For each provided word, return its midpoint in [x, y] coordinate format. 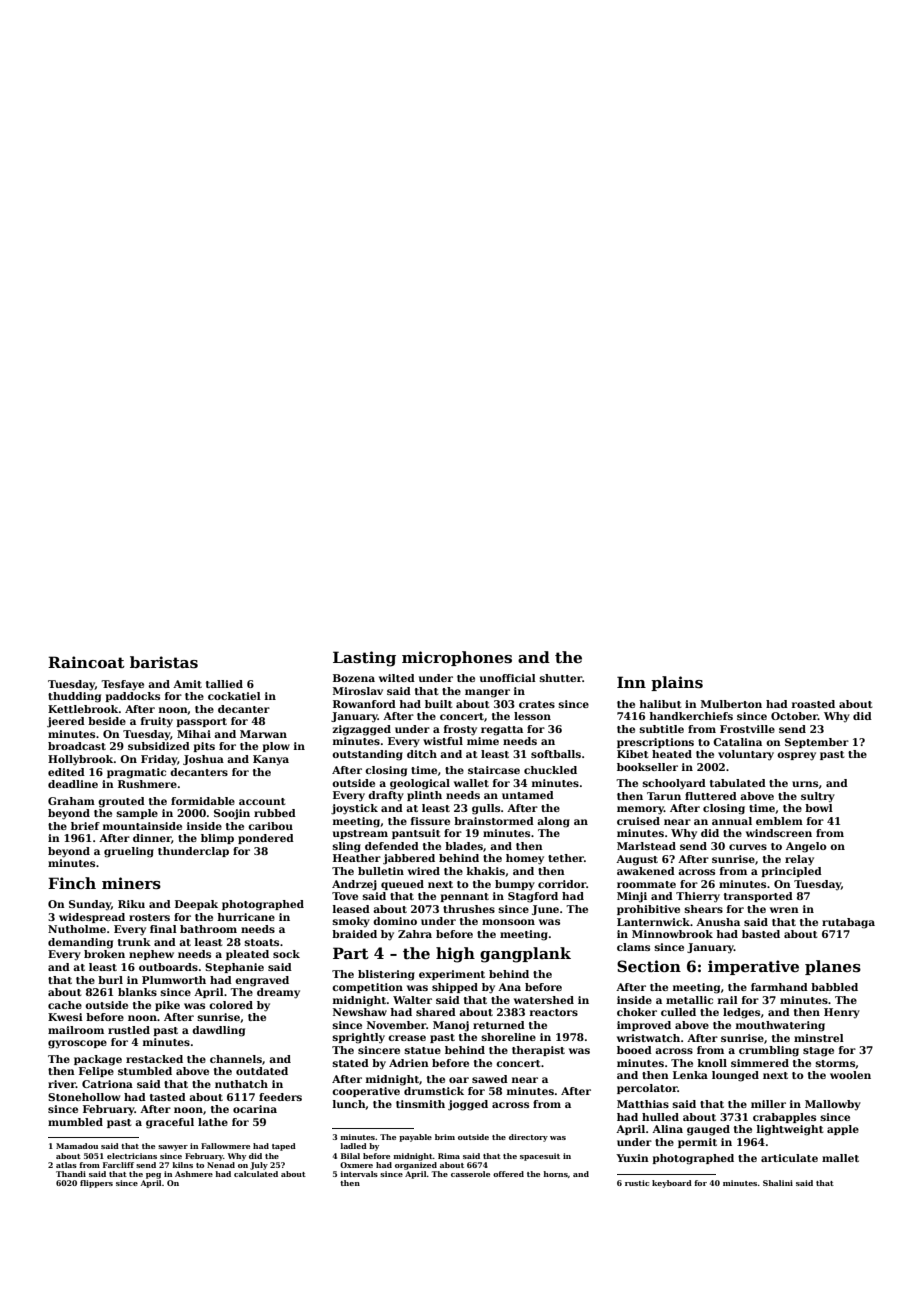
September [817, 743]
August [637, 860]
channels [236, 1059]
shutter [561, 678]
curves [748, 847]
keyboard [672, 1184]
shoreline [509, 1037]
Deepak [196, 905]
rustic [637, 1183]
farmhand [779, 987]
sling [347, 847]
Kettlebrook [83, 709]
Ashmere [194, 1174]
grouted [121, 802]
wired [424, 871]
